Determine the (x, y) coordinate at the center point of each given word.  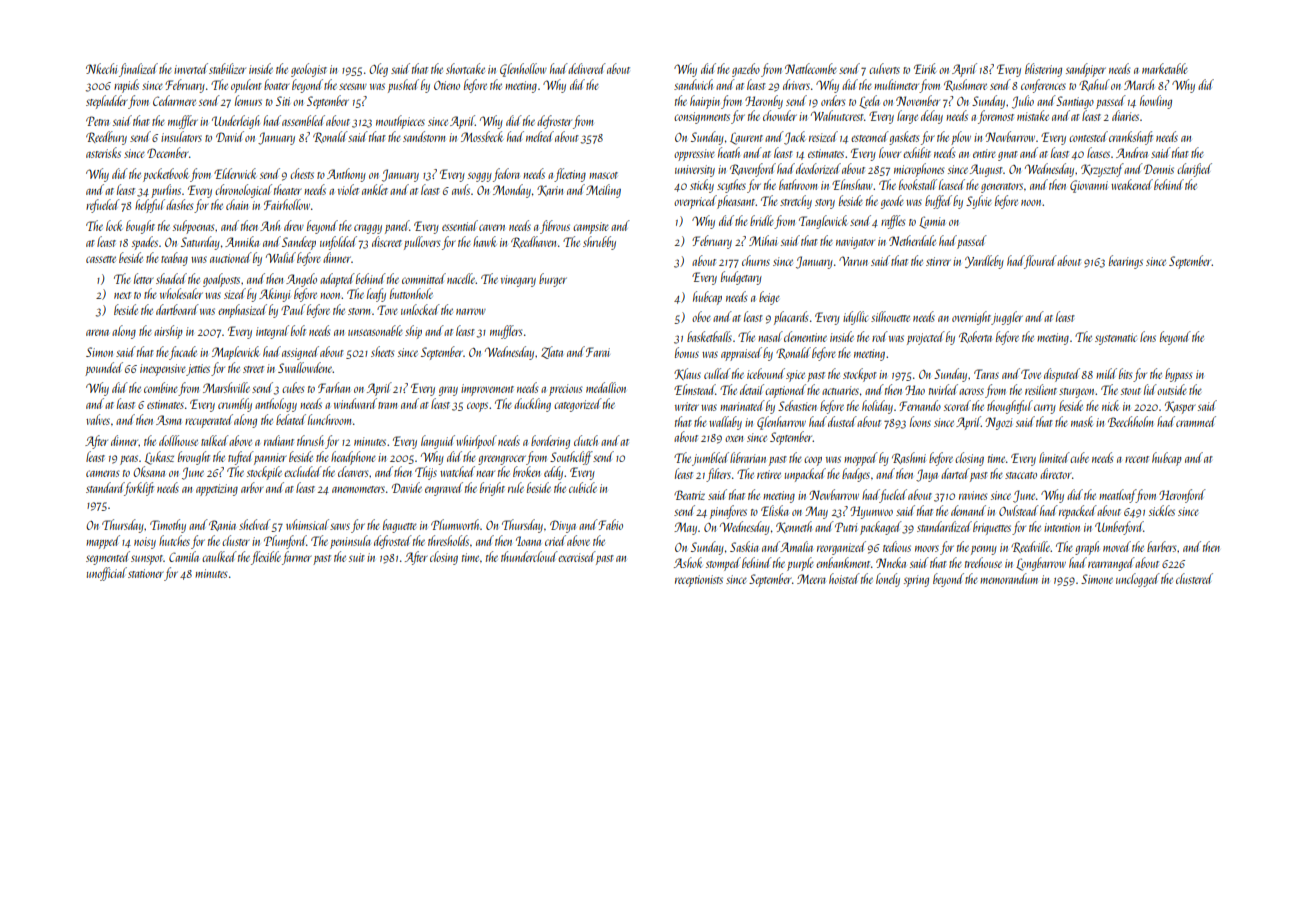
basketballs (709, 336)
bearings (1126, 262)
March (1139, 84)
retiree (769, 474)
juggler (1007, 318)
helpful (150, 206)
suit (357, 557)
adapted (337, 280)
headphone (353, 458)
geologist (309, 70)
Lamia (932, 222)
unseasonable (375, 330)
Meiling (603, 191)
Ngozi (998, 423)
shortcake (465, 68)
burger (553, 280)
